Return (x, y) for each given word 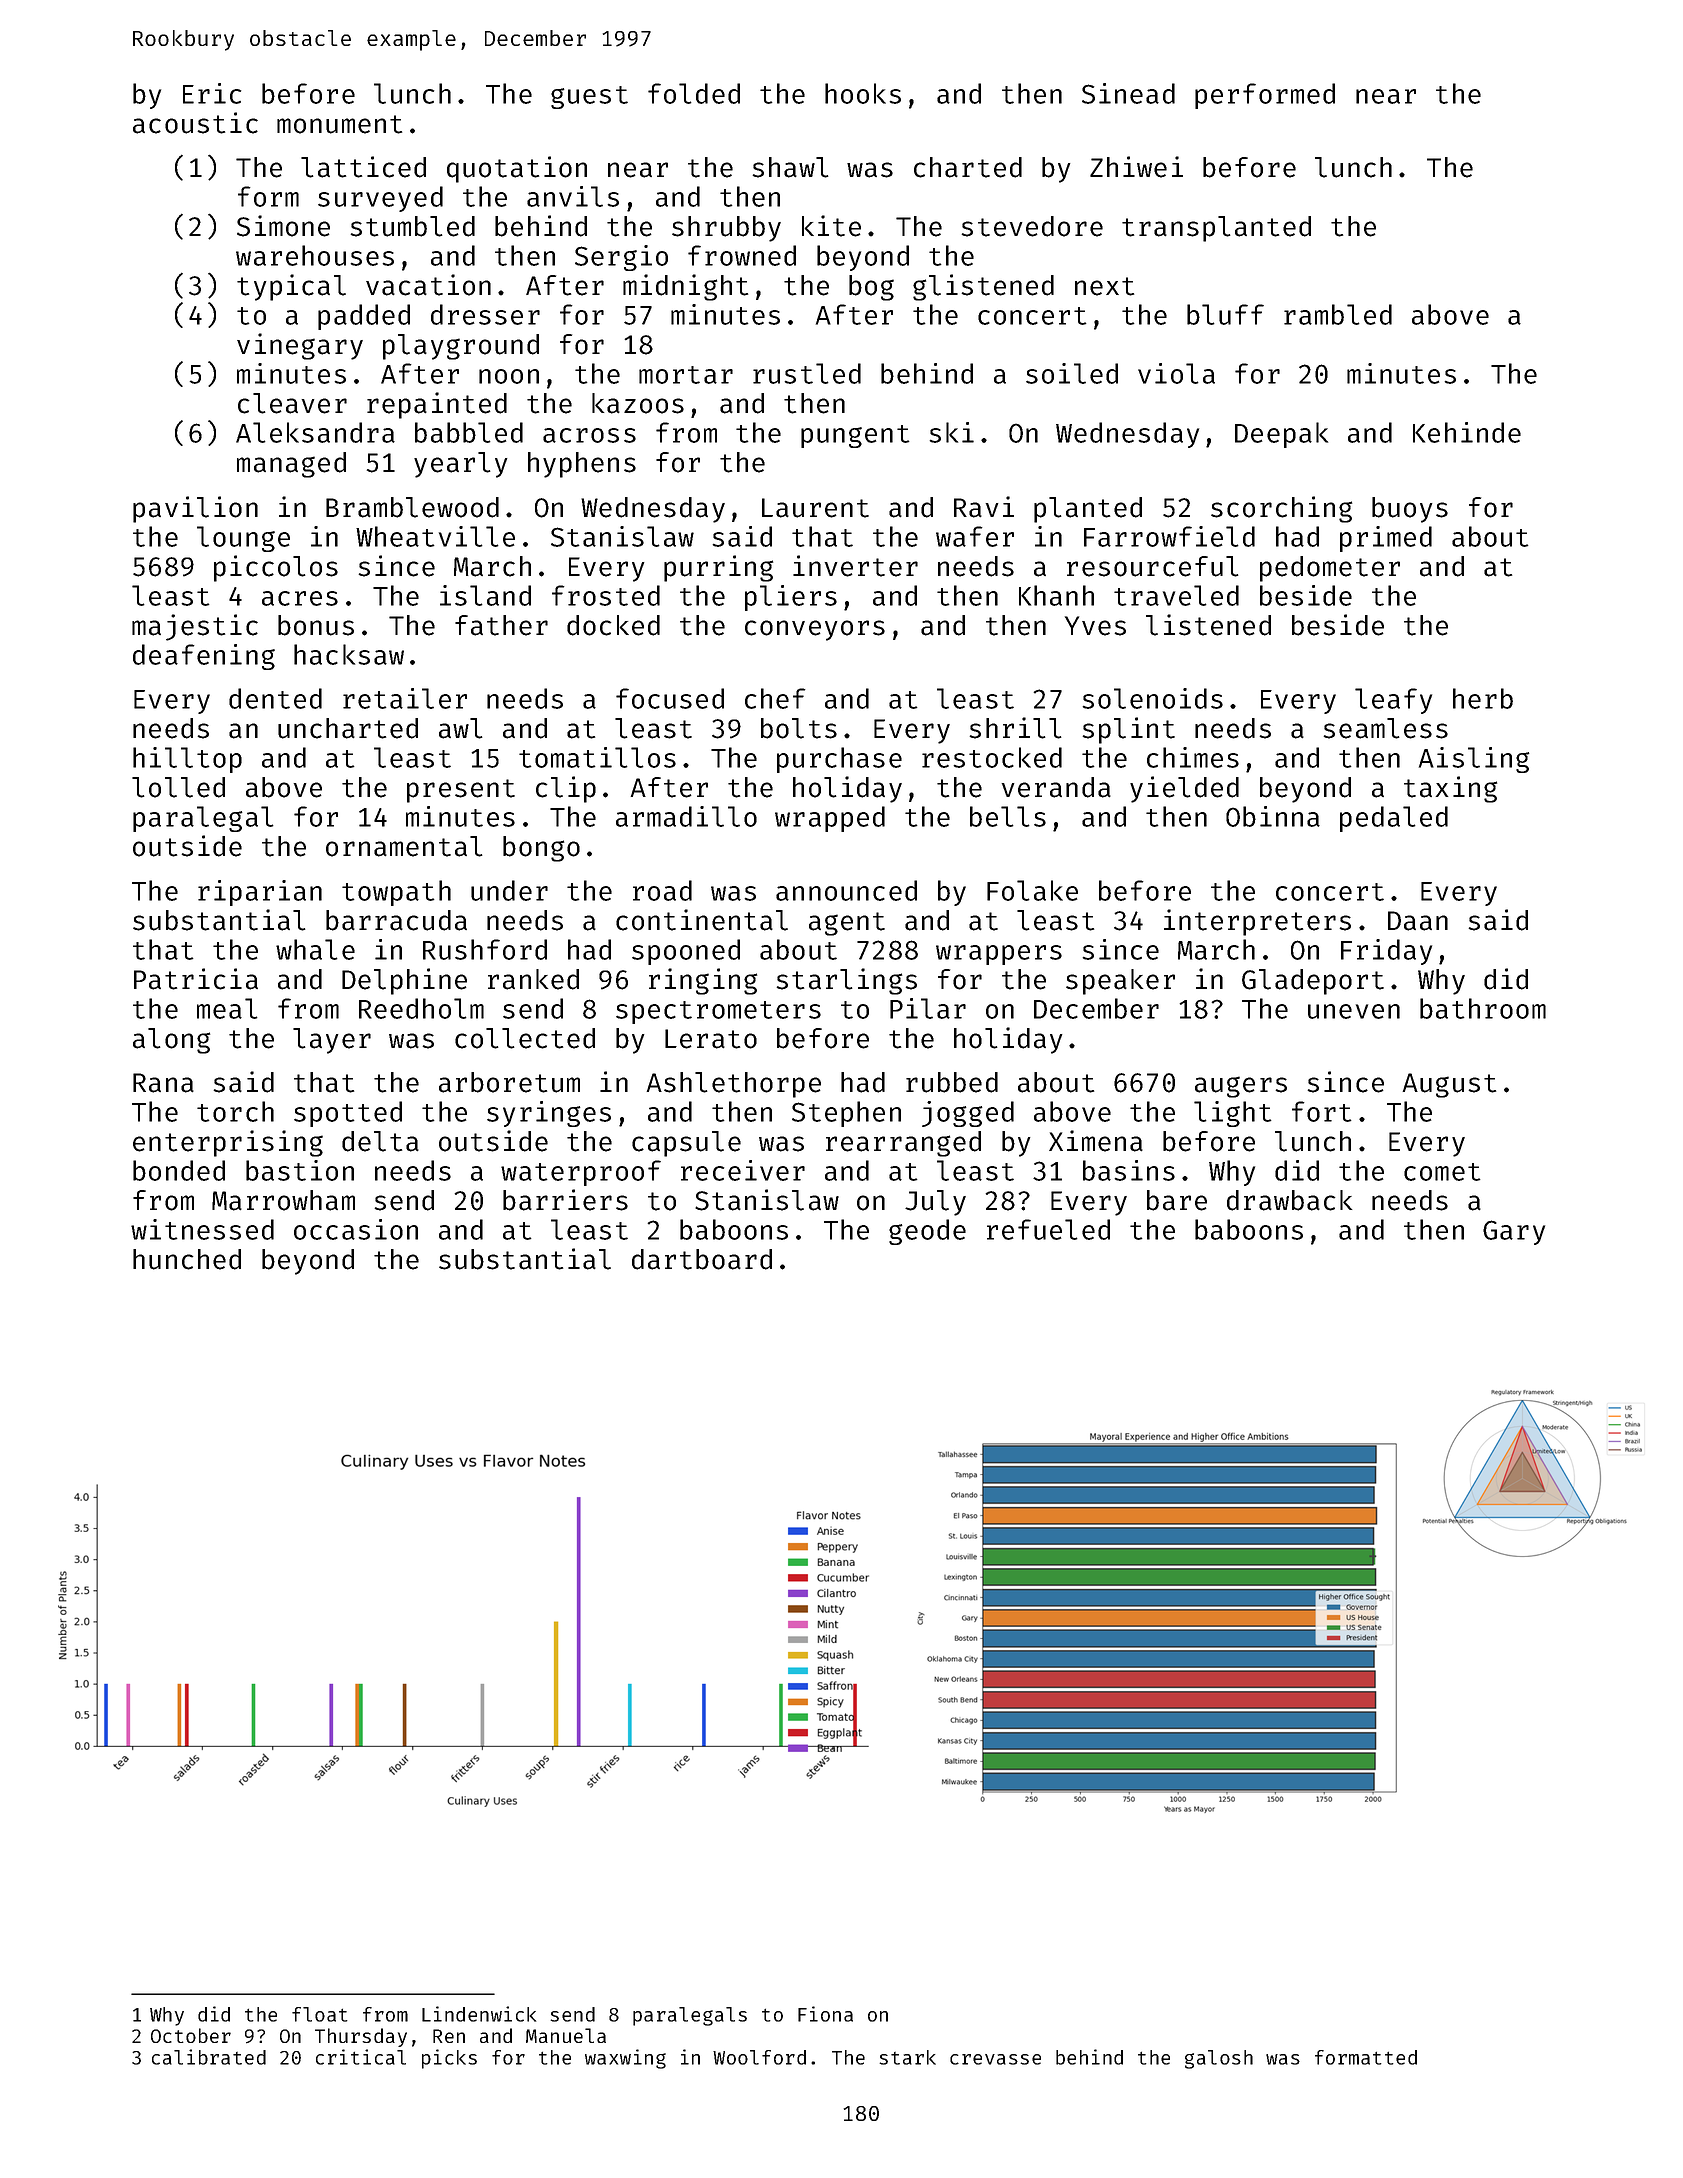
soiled (1072, 373)
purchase (839, 760)
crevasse (995, 2059)
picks (449, 2059)
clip (566, 789)
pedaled (1394, 819)
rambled (1338, 314)
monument (339, 124)
